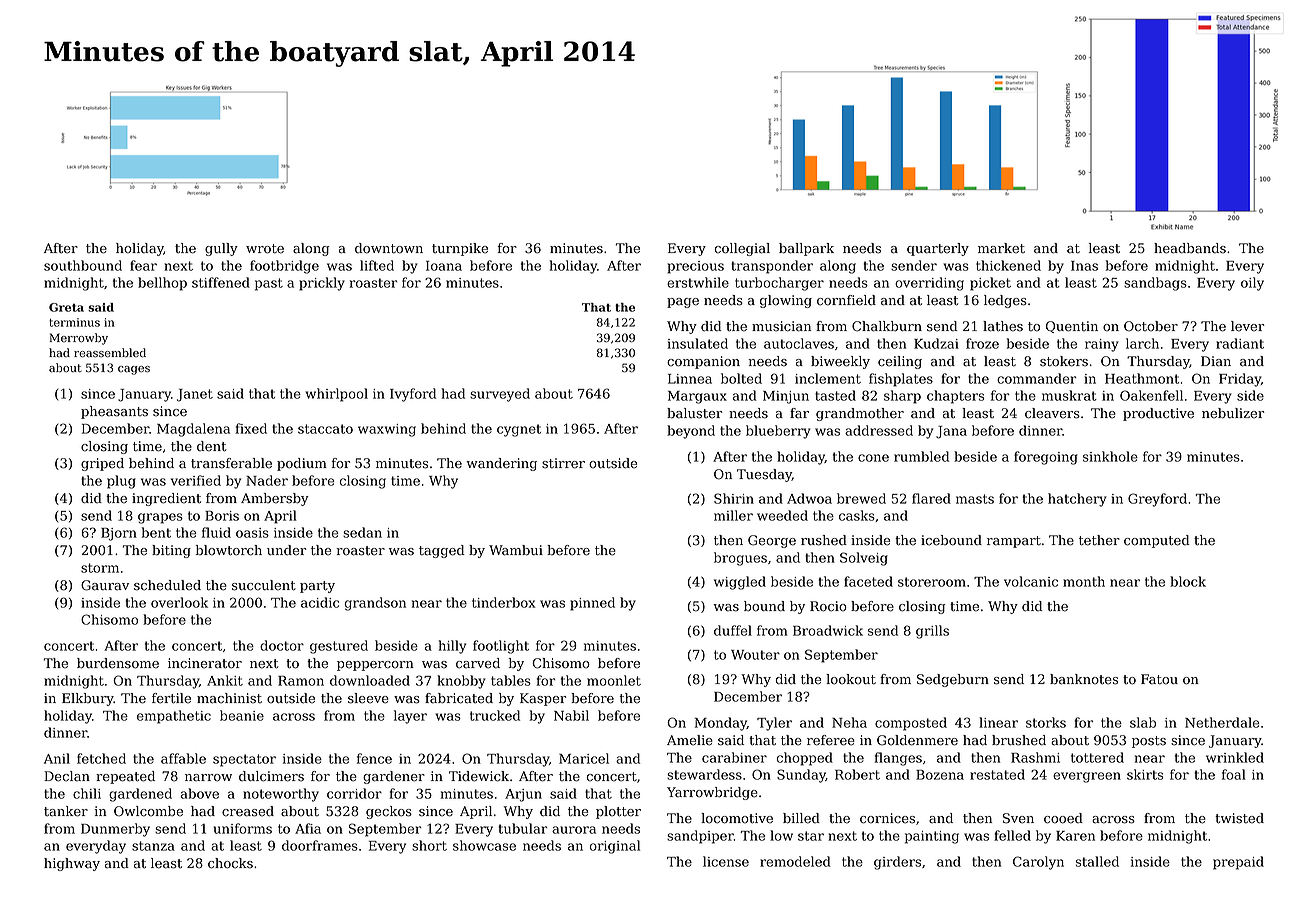  What do you see at coordinates (389, 248) in the screenshot?
I see `downtown` at bounding box center [389, 248].
